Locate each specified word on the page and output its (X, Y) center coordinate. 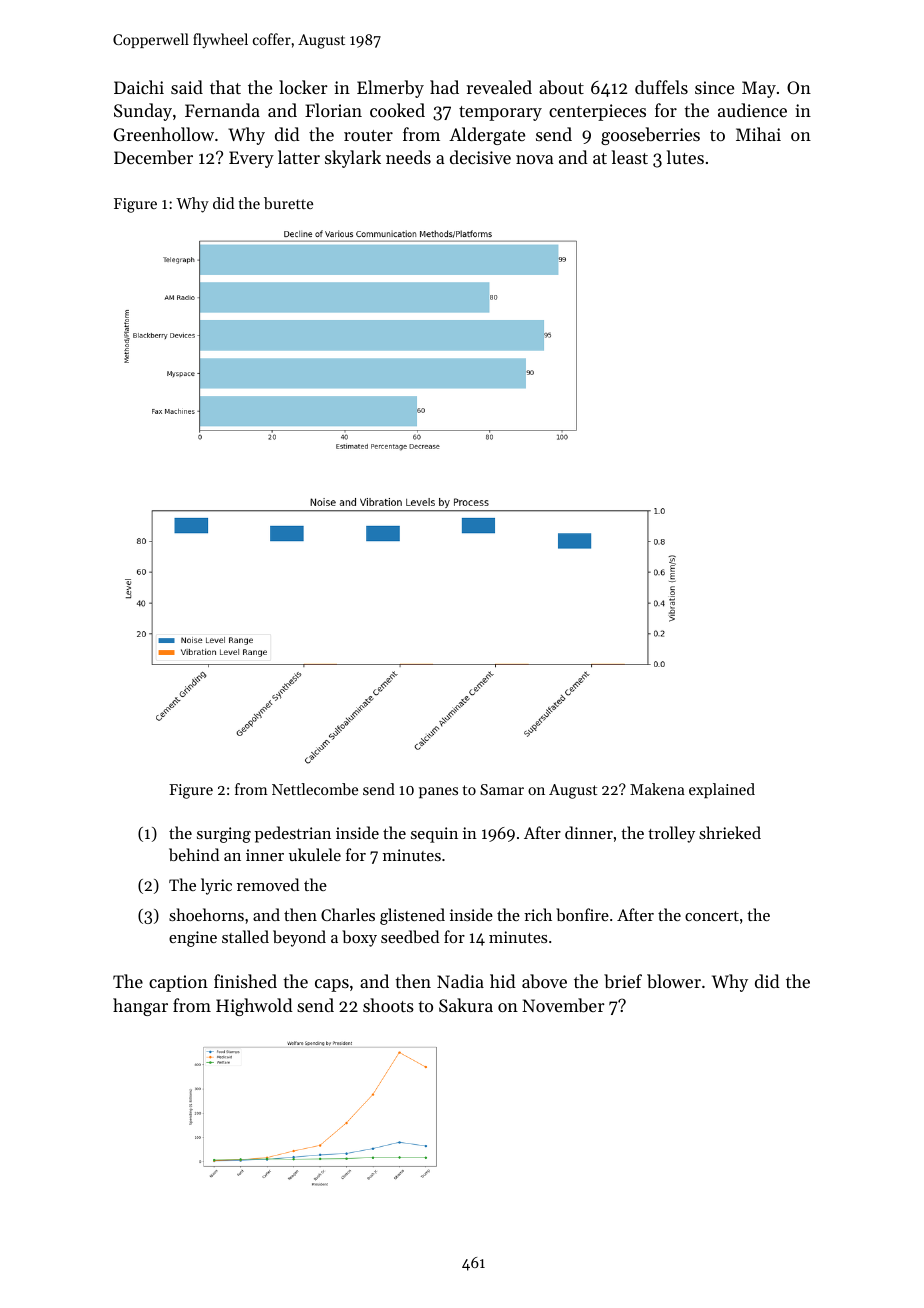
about (561, 87)
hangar (140, 1007)
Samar (502, 789)
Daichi (139, 87)
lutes (685, 157)
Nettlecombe (315, 789)
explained (722, 790)
